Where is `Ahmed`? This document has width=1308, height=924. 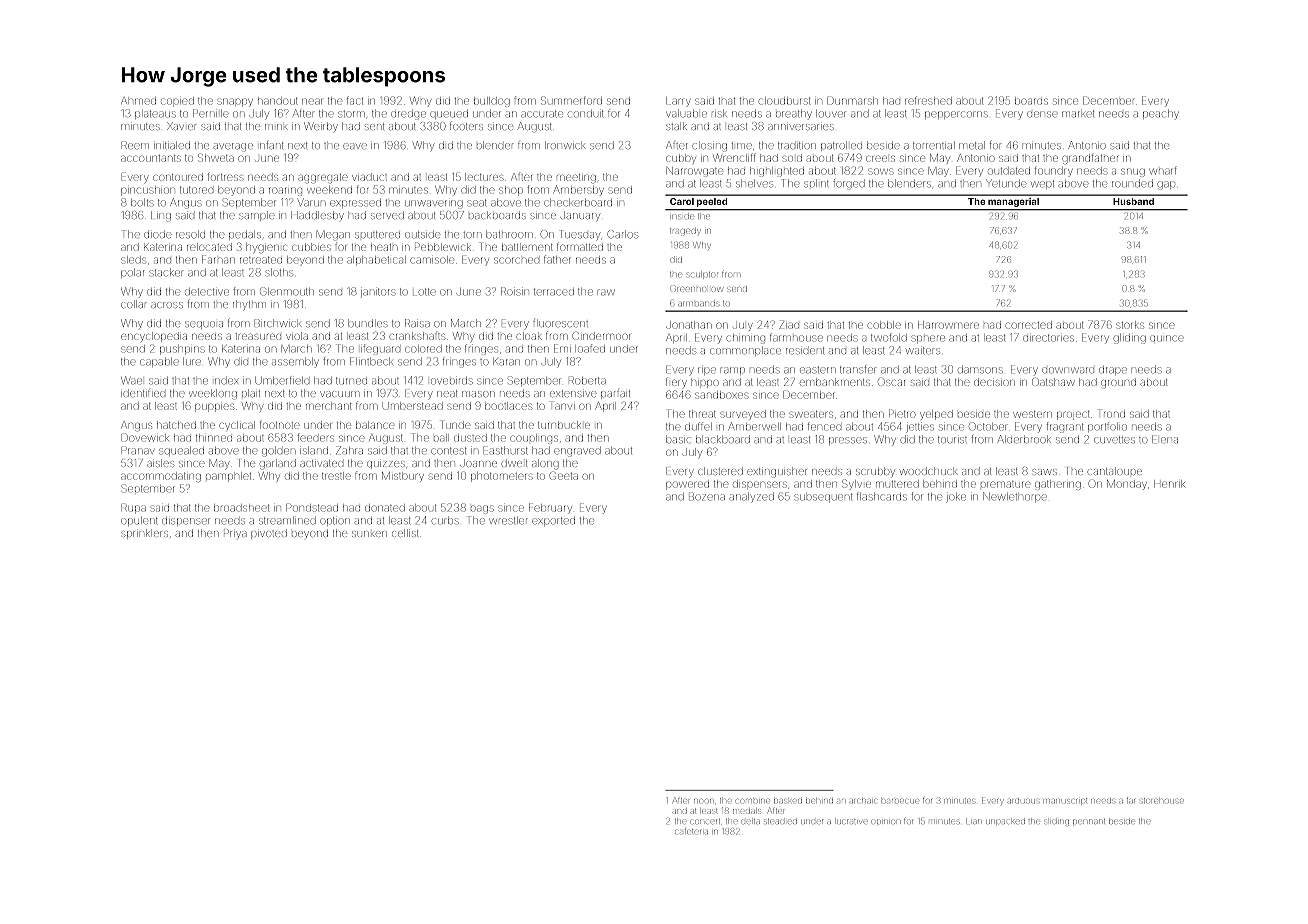 Ahmed is located at coordinates (138, 101).
